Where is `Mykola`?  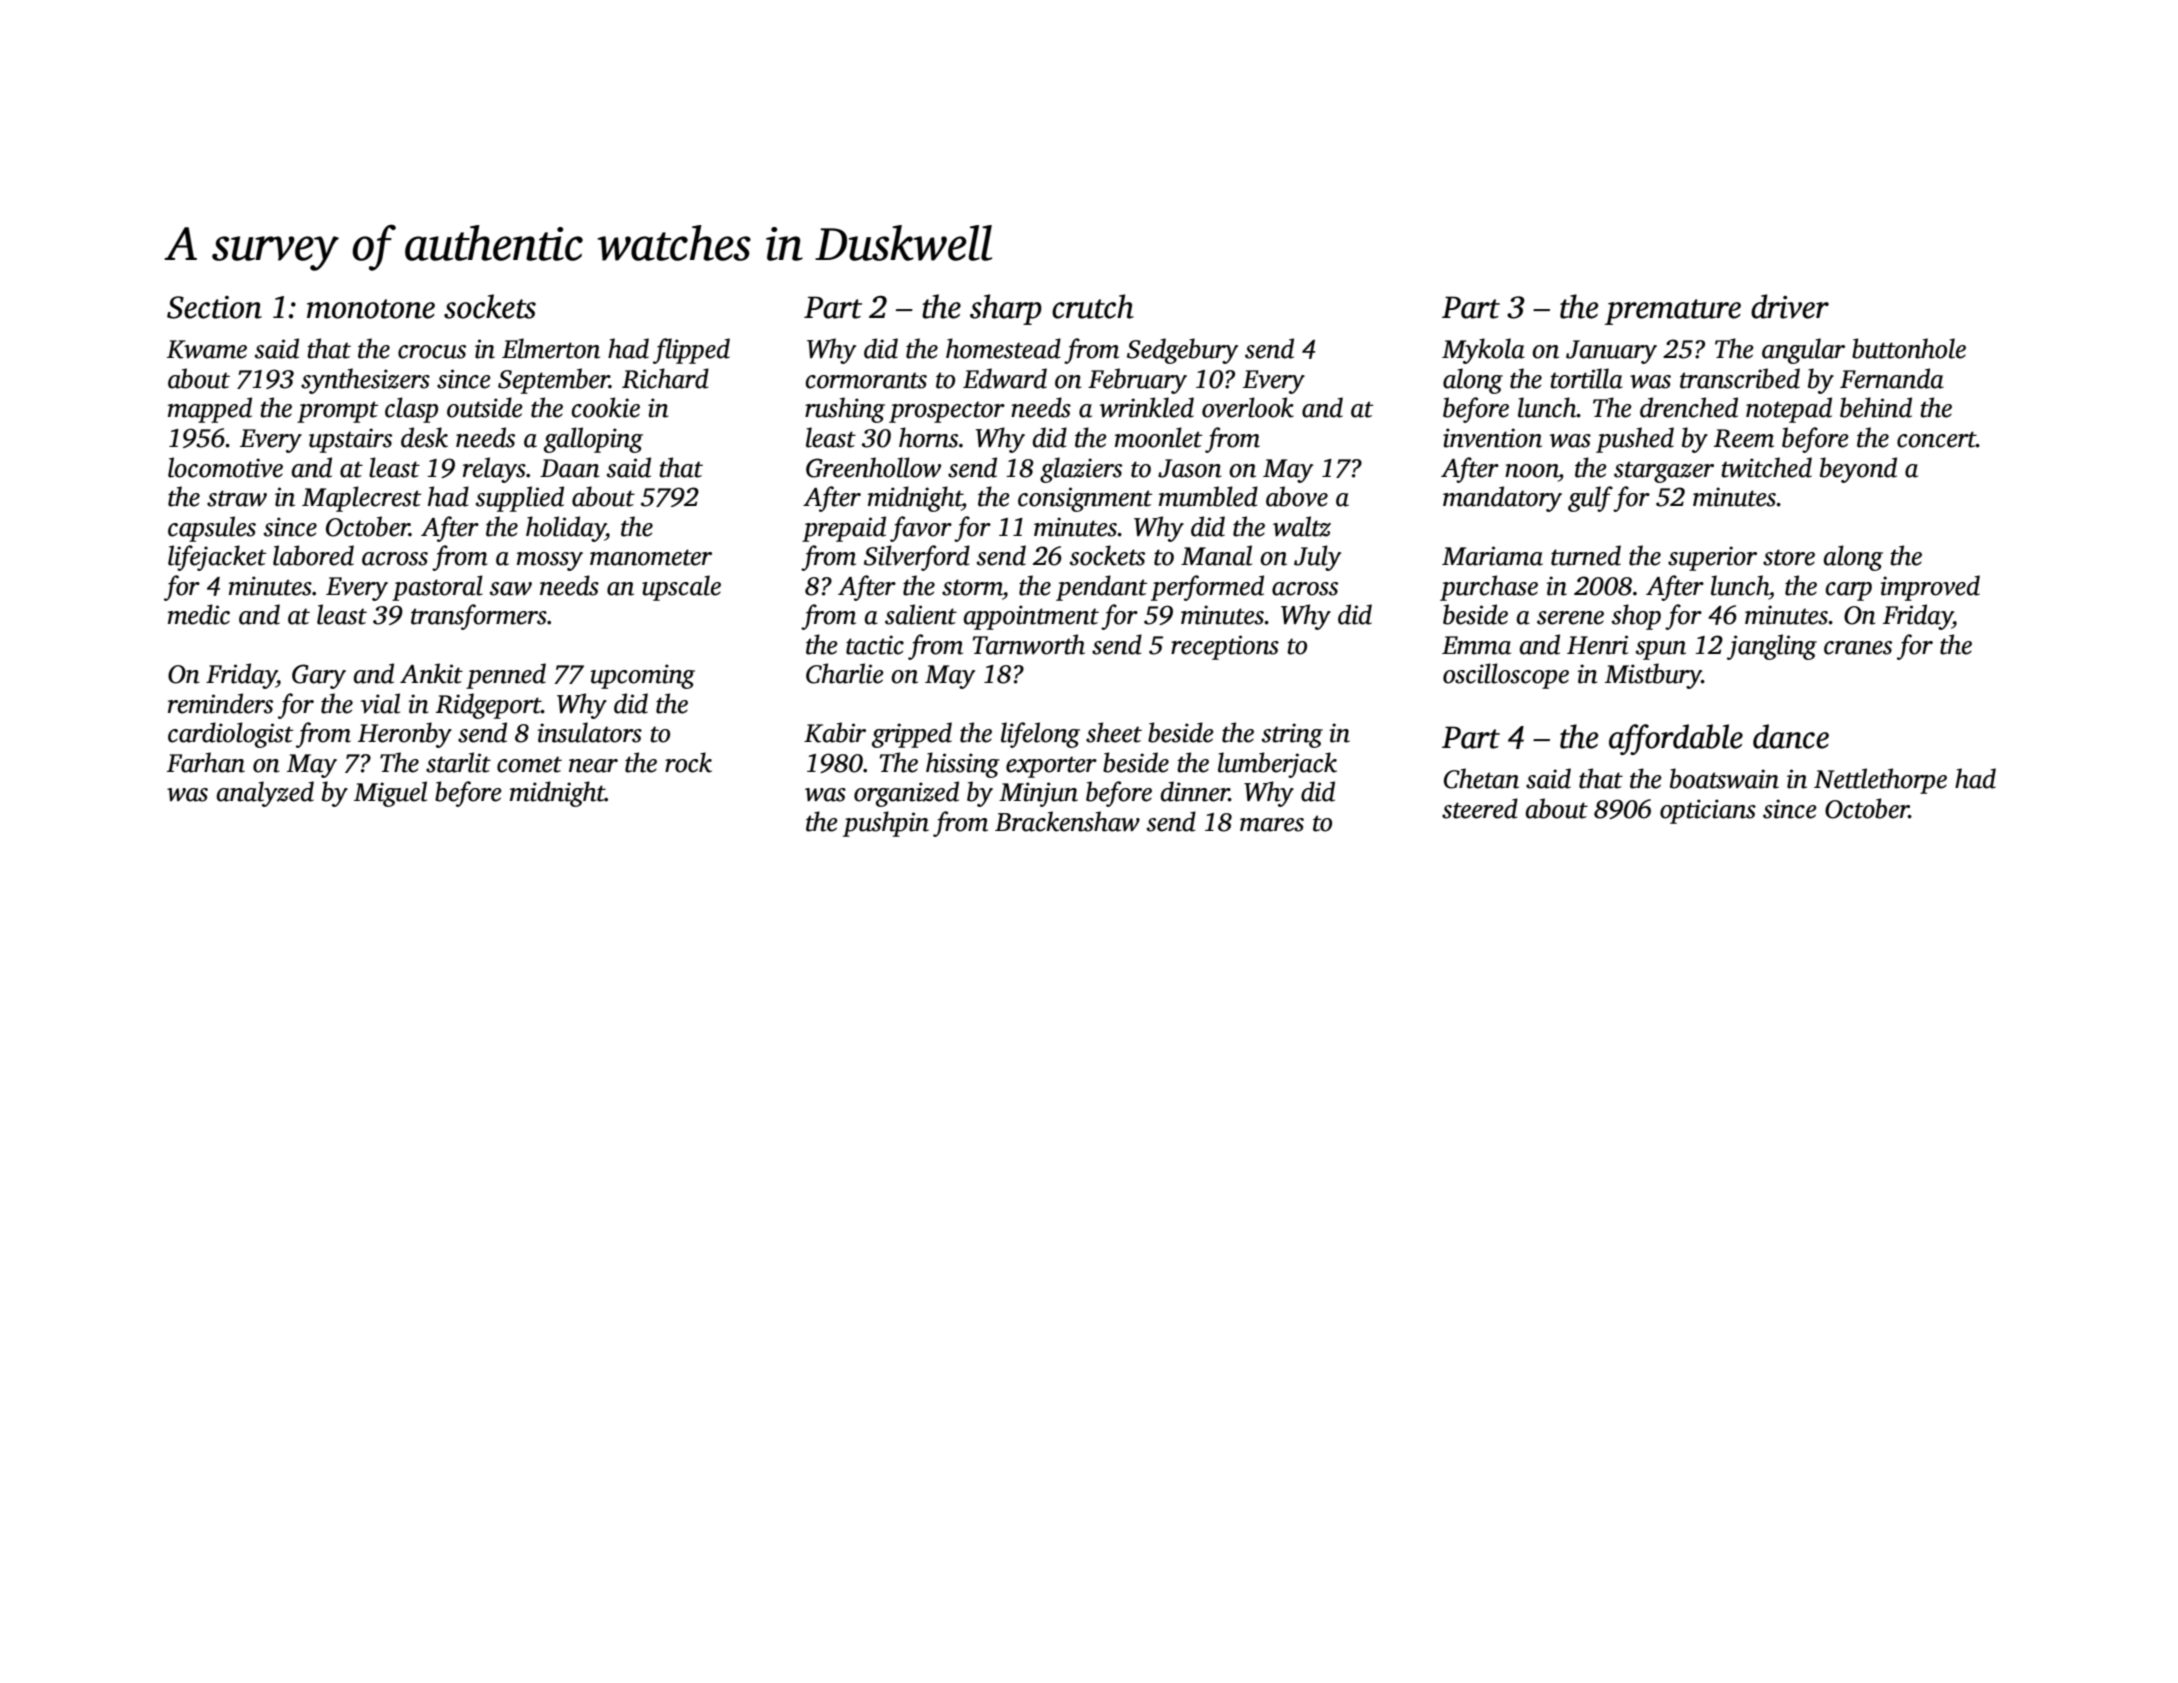
Mykola is located at coordinates (1483, 351).
